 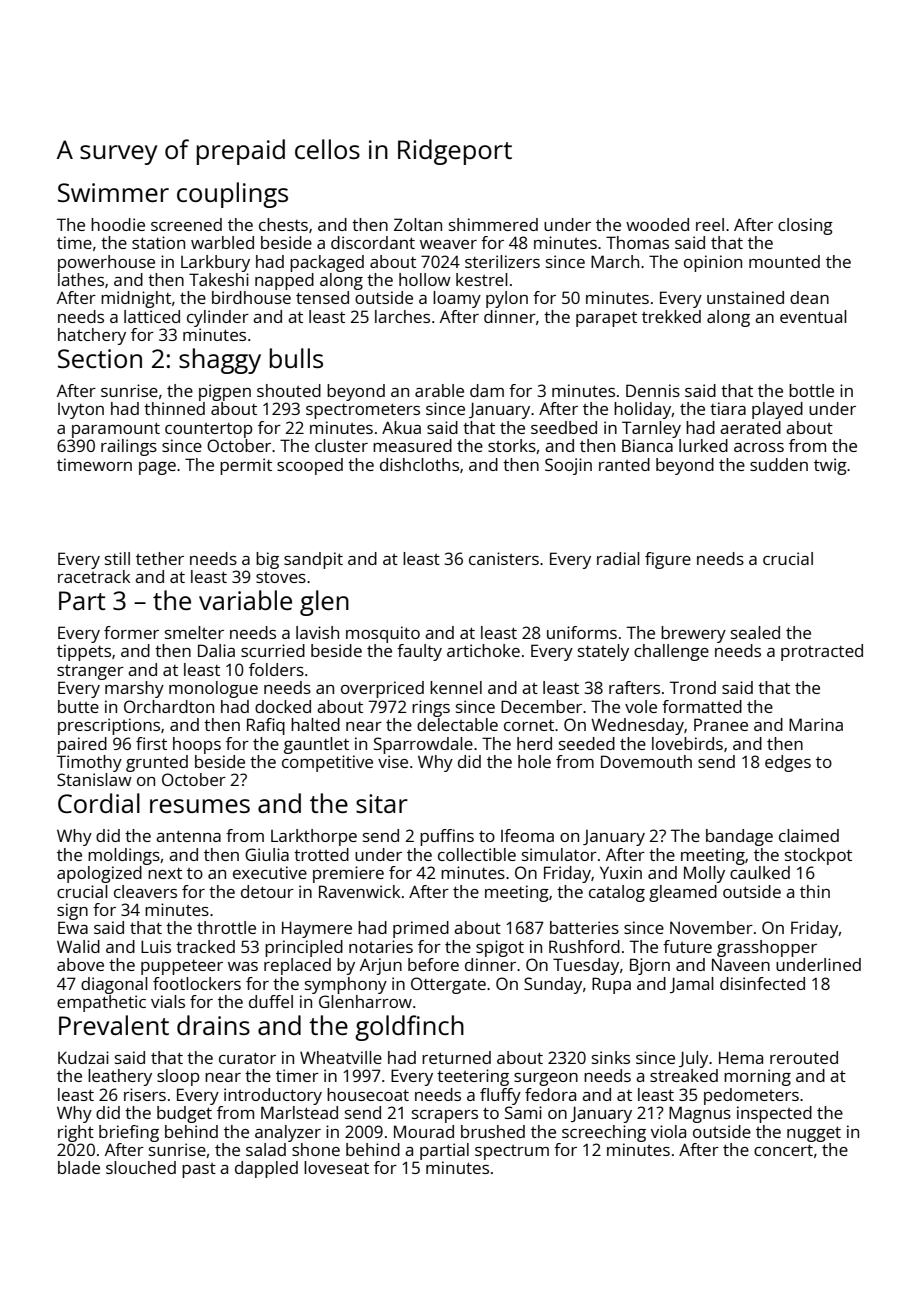 What do you see at coordinates (512, 1152) in the screenshot?
I see `spectrum` at bounding box center [512, 1152].
